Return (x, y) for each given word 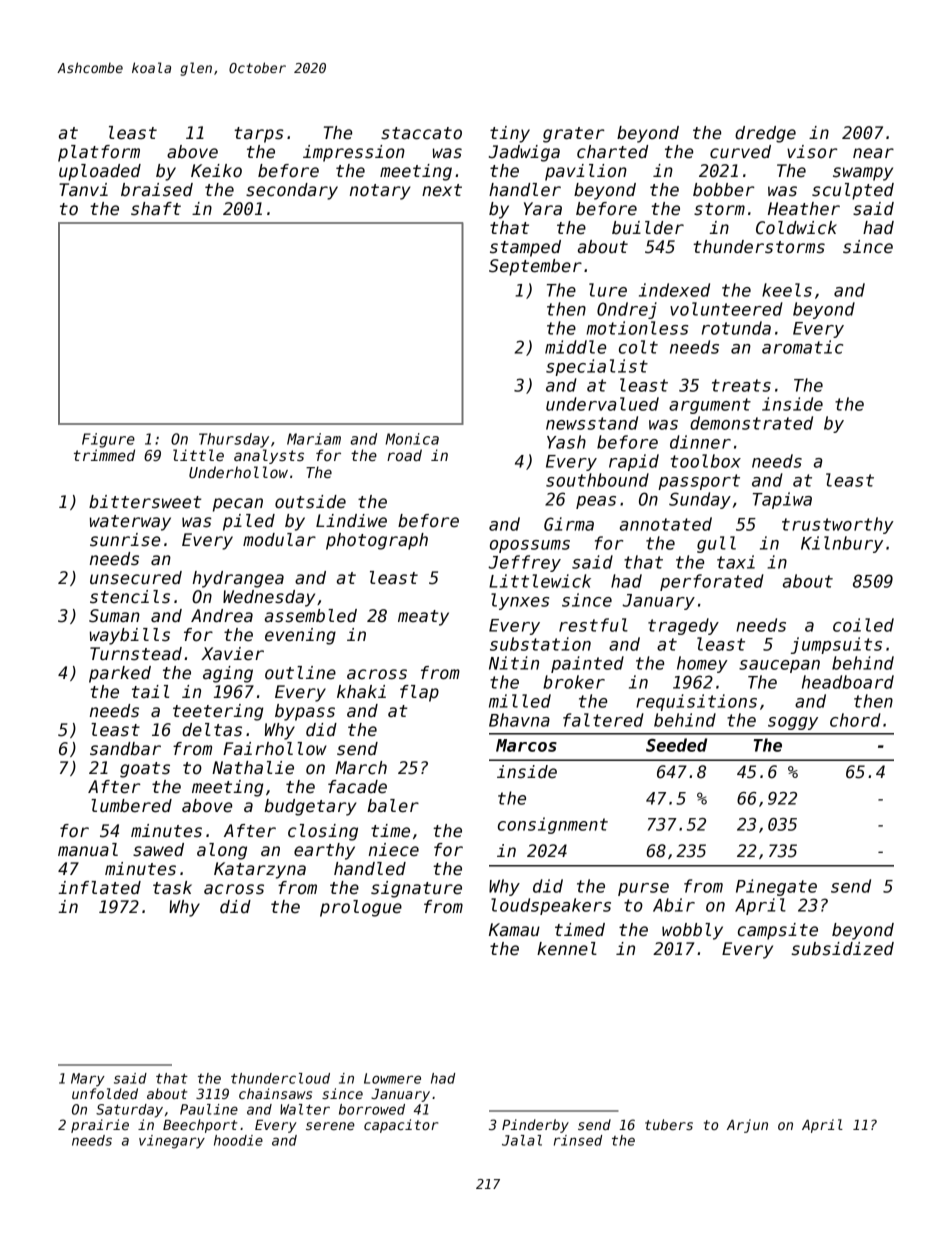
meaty (423, 618)
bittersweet (145, 502)
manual (88, 850)
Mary (88, 1080)
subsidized (842, 949)
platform (99, 153)
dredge (765, 134)
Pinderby (535, 1126)
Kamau (514, 930)
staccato (421, 133)
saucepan (779, 666)
